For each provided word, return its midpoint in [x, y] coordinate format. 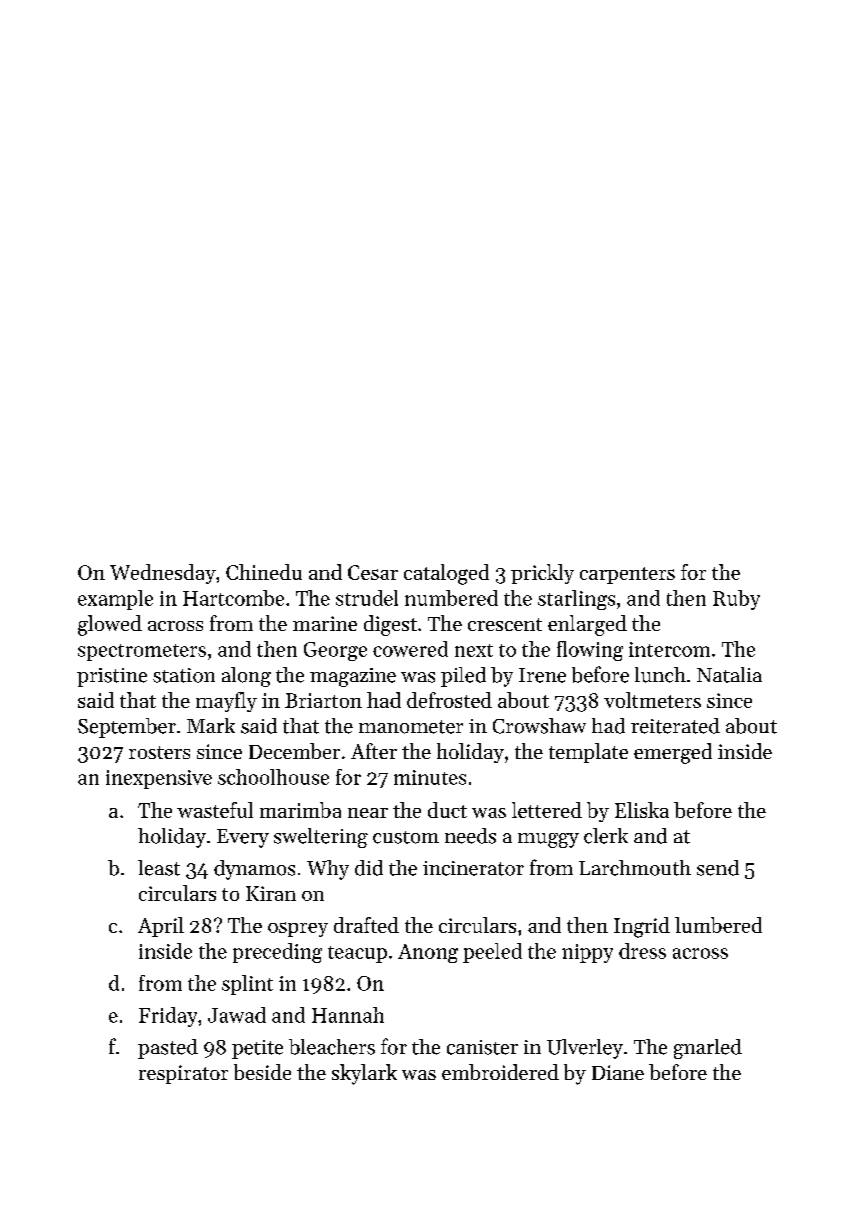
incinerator [473, 868]
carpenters [627, 575]
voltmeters [652, 700]
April [161, 927]
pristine [112, 677]
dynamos [254, 870]
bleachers [332, 1047]
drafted [366, 925]
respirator [183, 1074]
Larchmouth [635, 868]
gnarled [708, 1049]
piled [463, 677]
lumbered [718, 925]
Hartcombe [233, 598]
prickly [542, 574]
